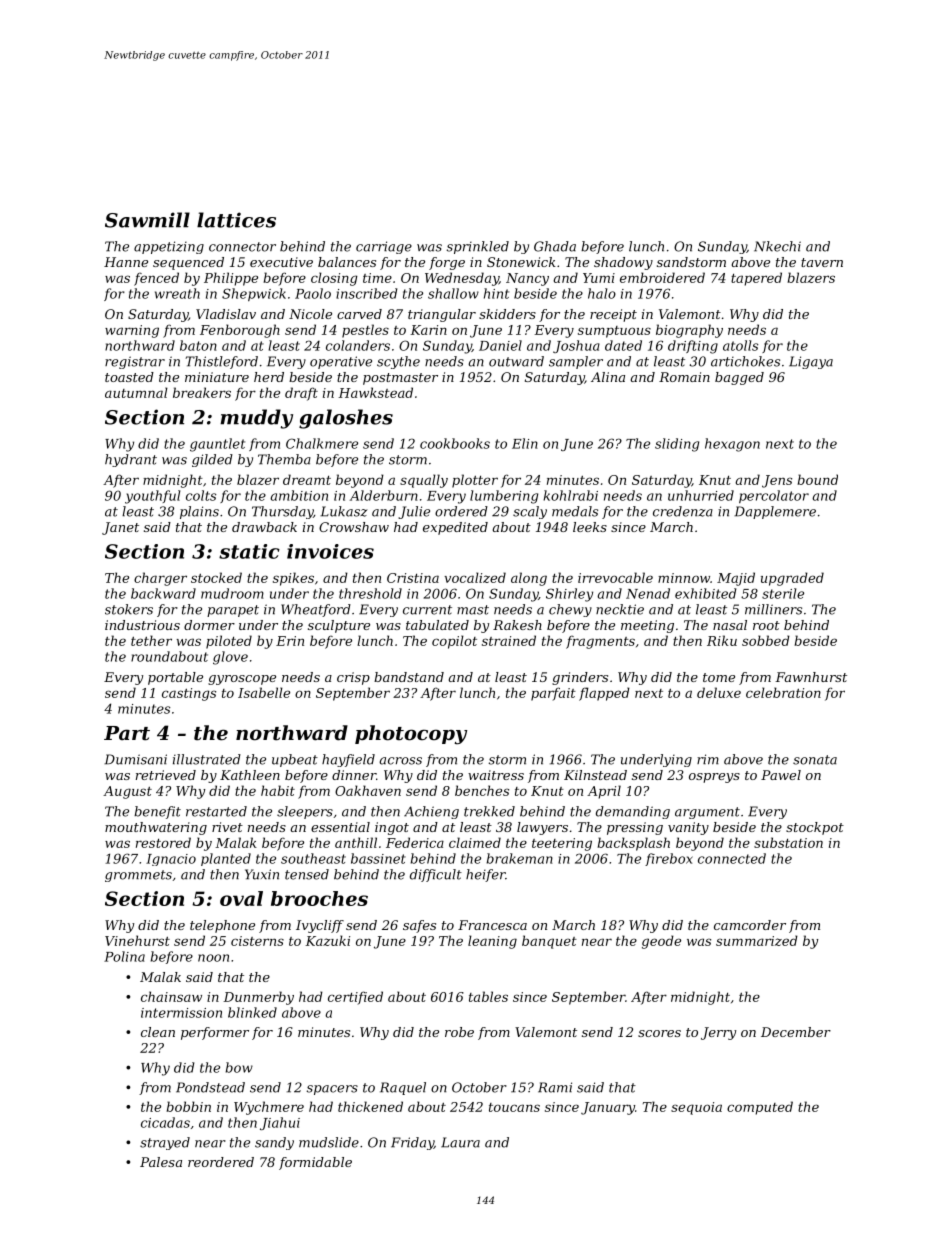 This screenshot has height=1233, width=952. What do you see at coordinates (750, 925) in the screenshot?
I see `camcorder` at bounding box center [750, 925].
